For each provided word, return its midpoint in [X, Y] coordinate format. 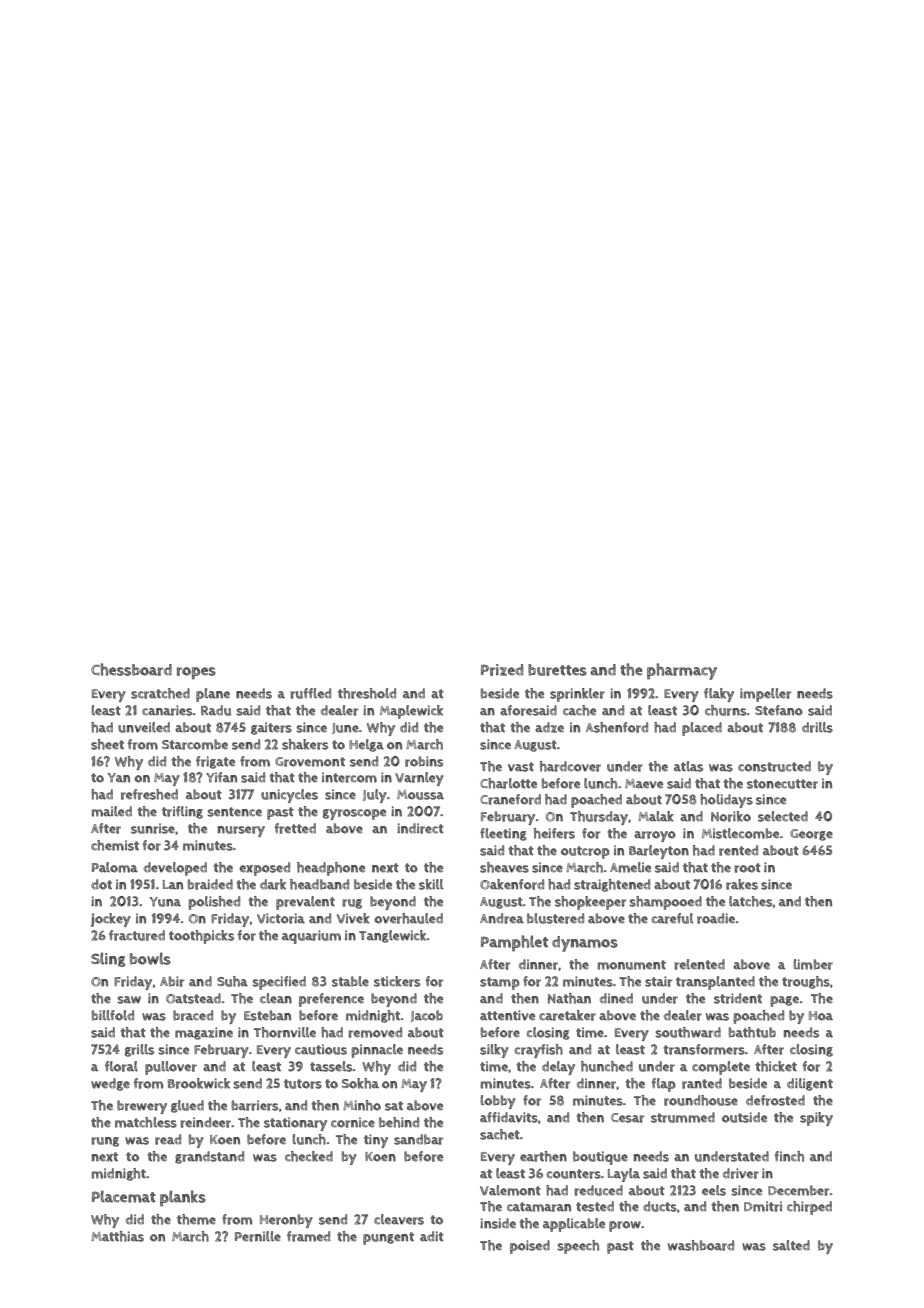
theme [196, 1219]
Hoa [821, 1016]
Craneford [510, 799]
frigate [215, 762]
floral [121, 1066]
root [747, 868]
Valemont [510, 1190]
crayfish [539, 1051]
